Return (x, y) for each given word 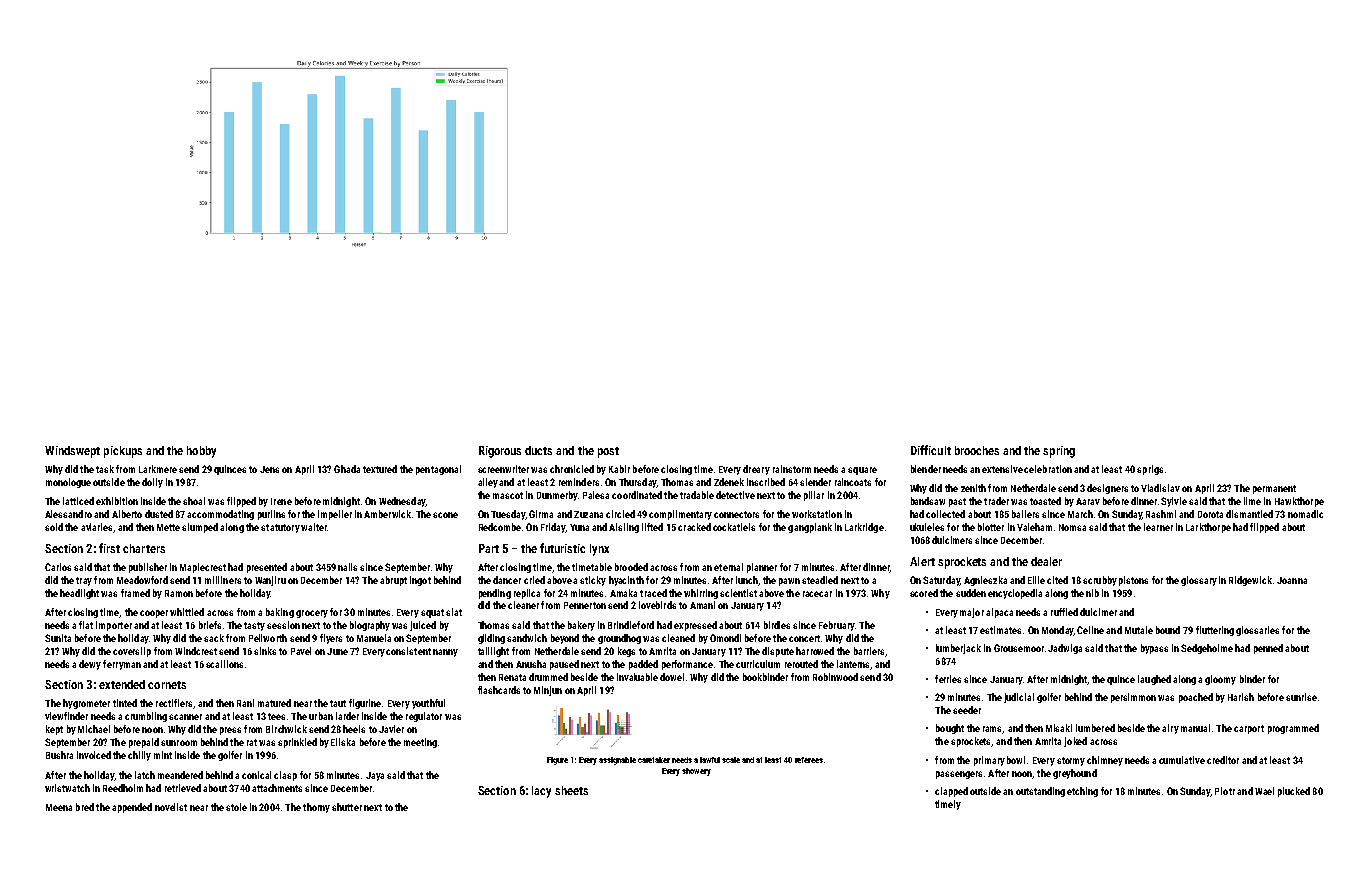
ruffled (1064, 612)
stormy (1071, 761)
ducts (538, 450)
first (109, 548)
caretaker (654, 760)
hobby (201, 452)
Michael (94, 729)
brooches (977, 450)
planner (762, 568)
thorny (316, 808)
